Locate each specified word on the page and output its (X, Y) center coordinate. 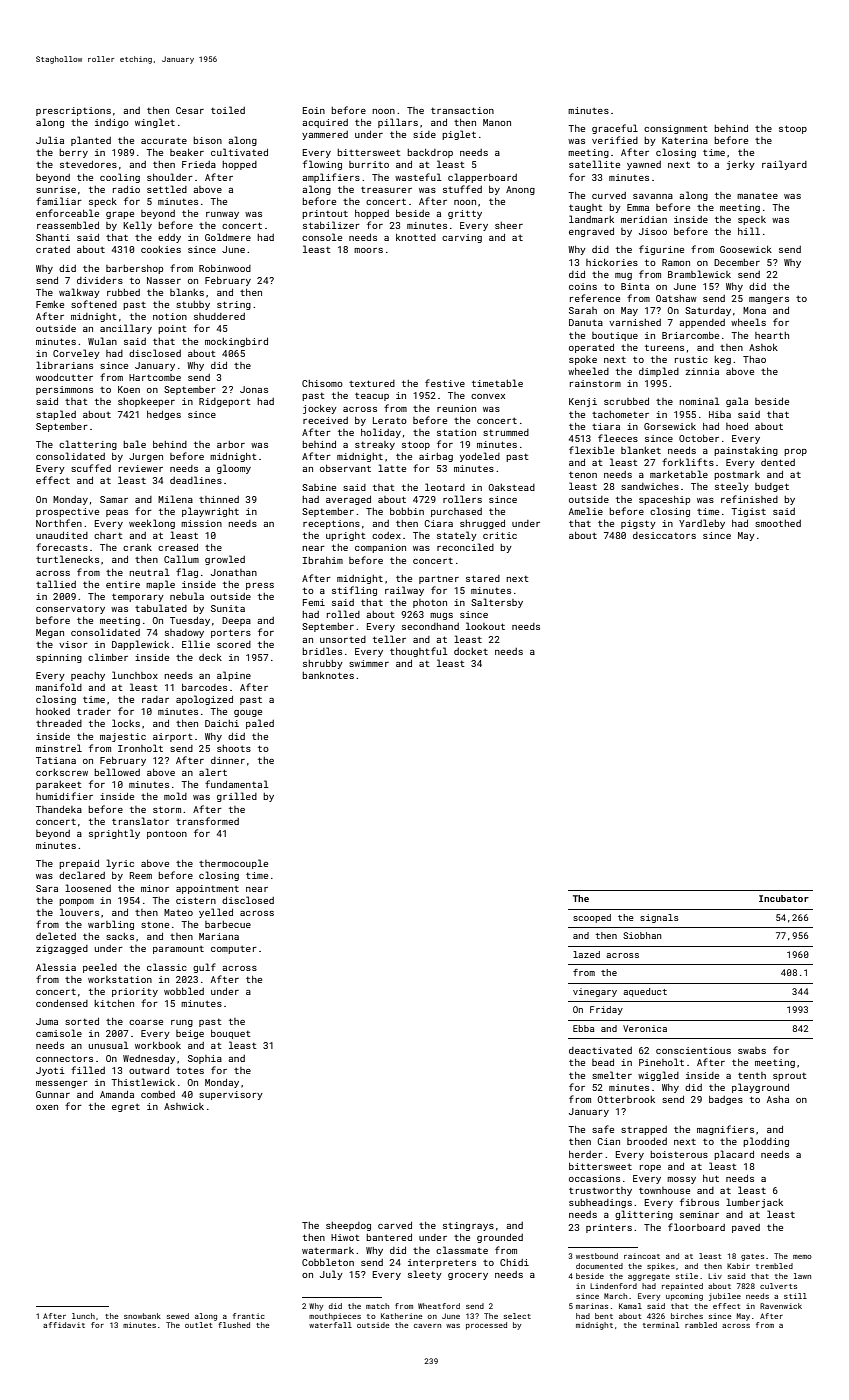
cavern (427, 1326)
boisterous (679, 1154)
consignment (676, 129)
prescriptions (73, 111)
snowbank (142, 1316)
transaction (462, 110)
